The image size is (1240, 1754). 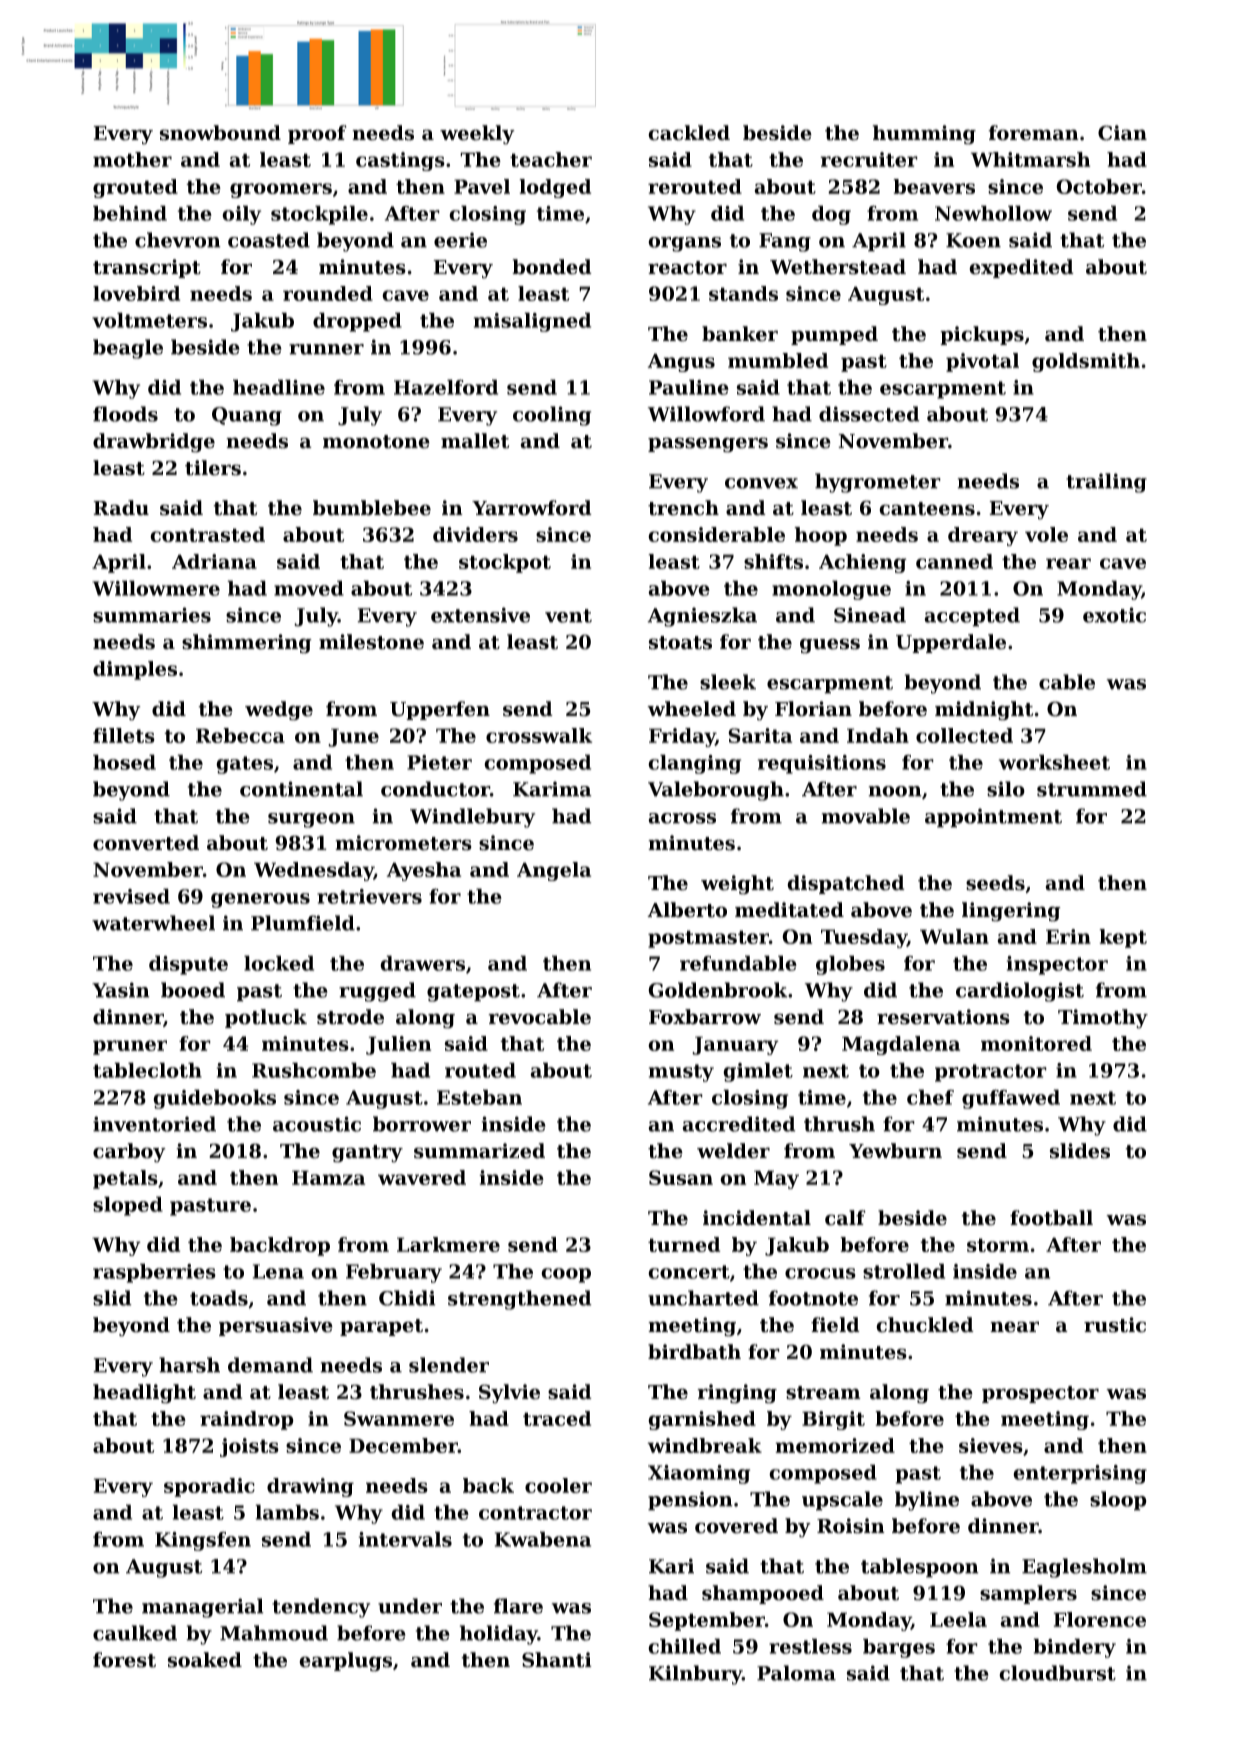 What do you see at coordinates (472, 818) in the screenshot?
I see `Windlebury` at bounding box center [472, 818].
